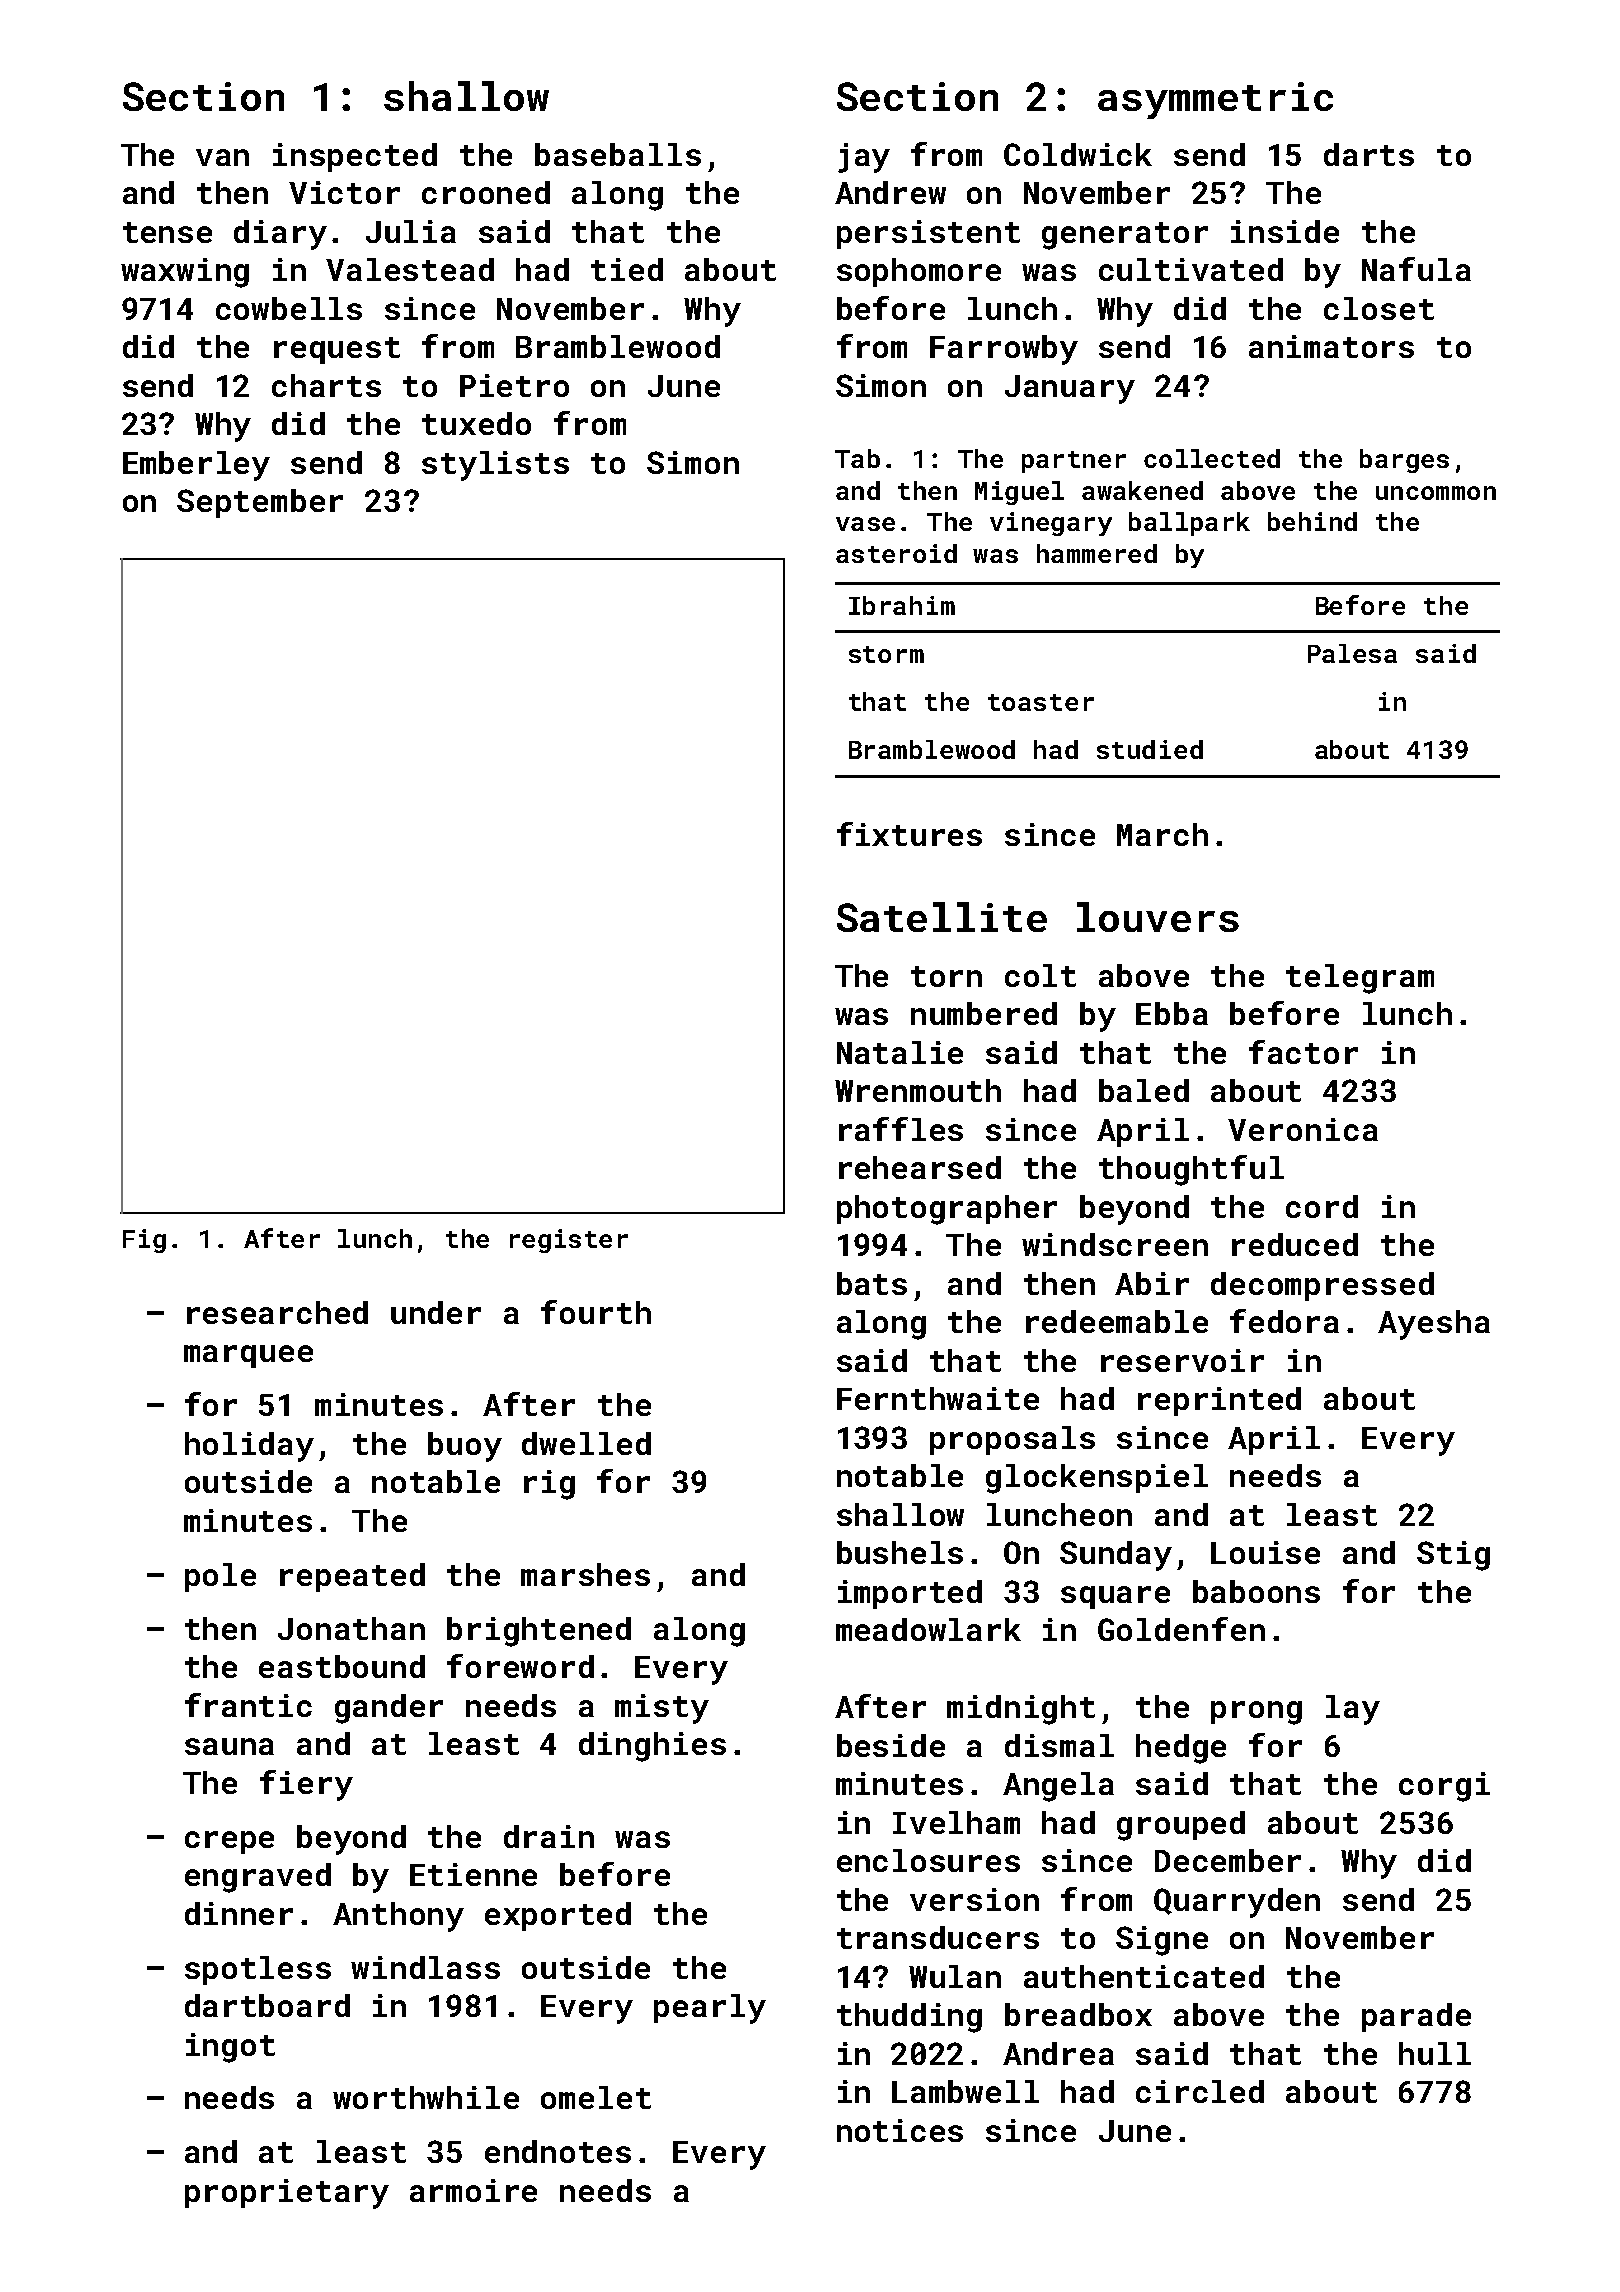  Describe the element at coordinates (1200, 2091) in the screenshot. I see `circled` at that location.
